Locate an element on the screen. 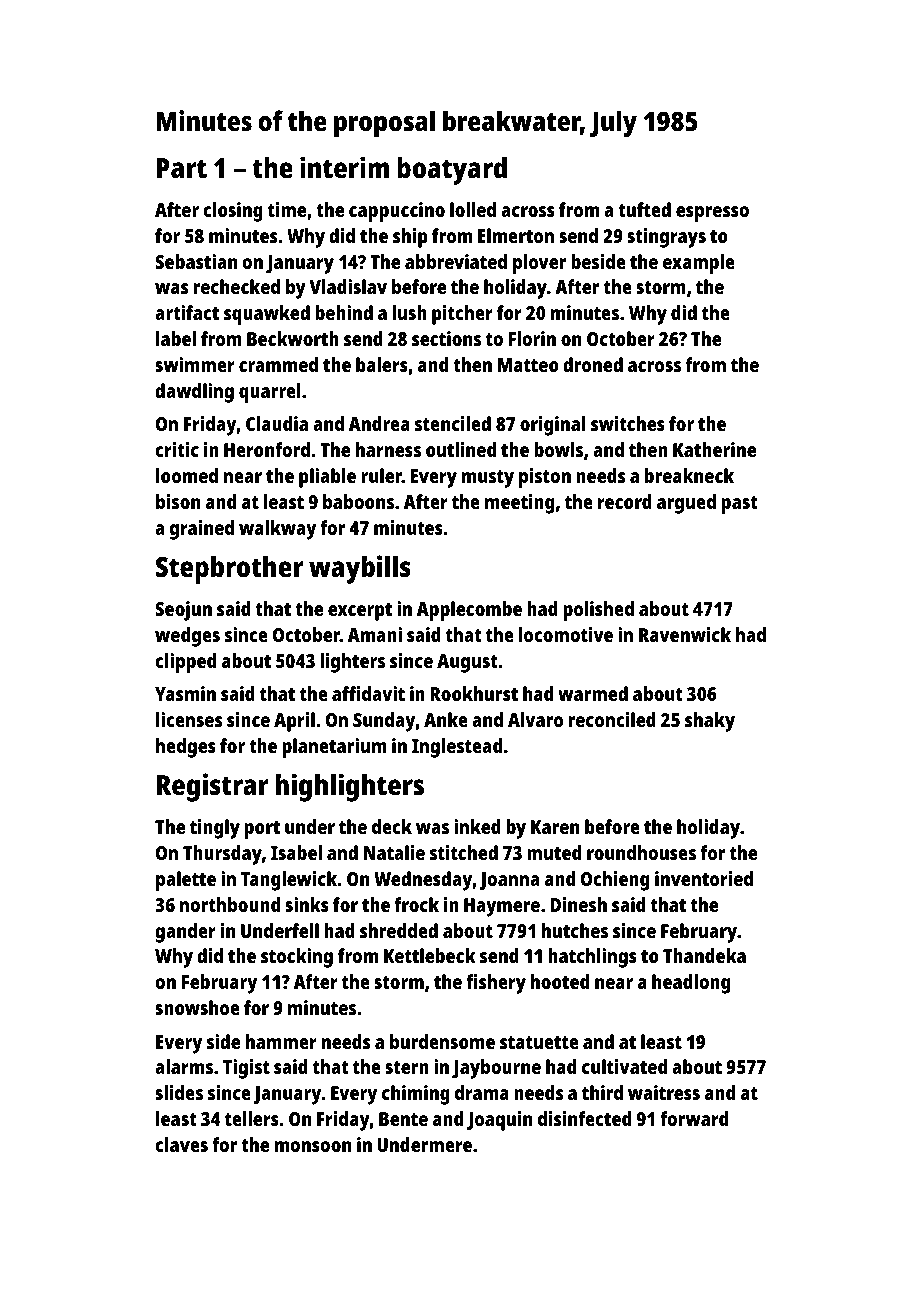 The width and height of the screenshot is (924, 1311). behind is located at coordinates (344, 312).
